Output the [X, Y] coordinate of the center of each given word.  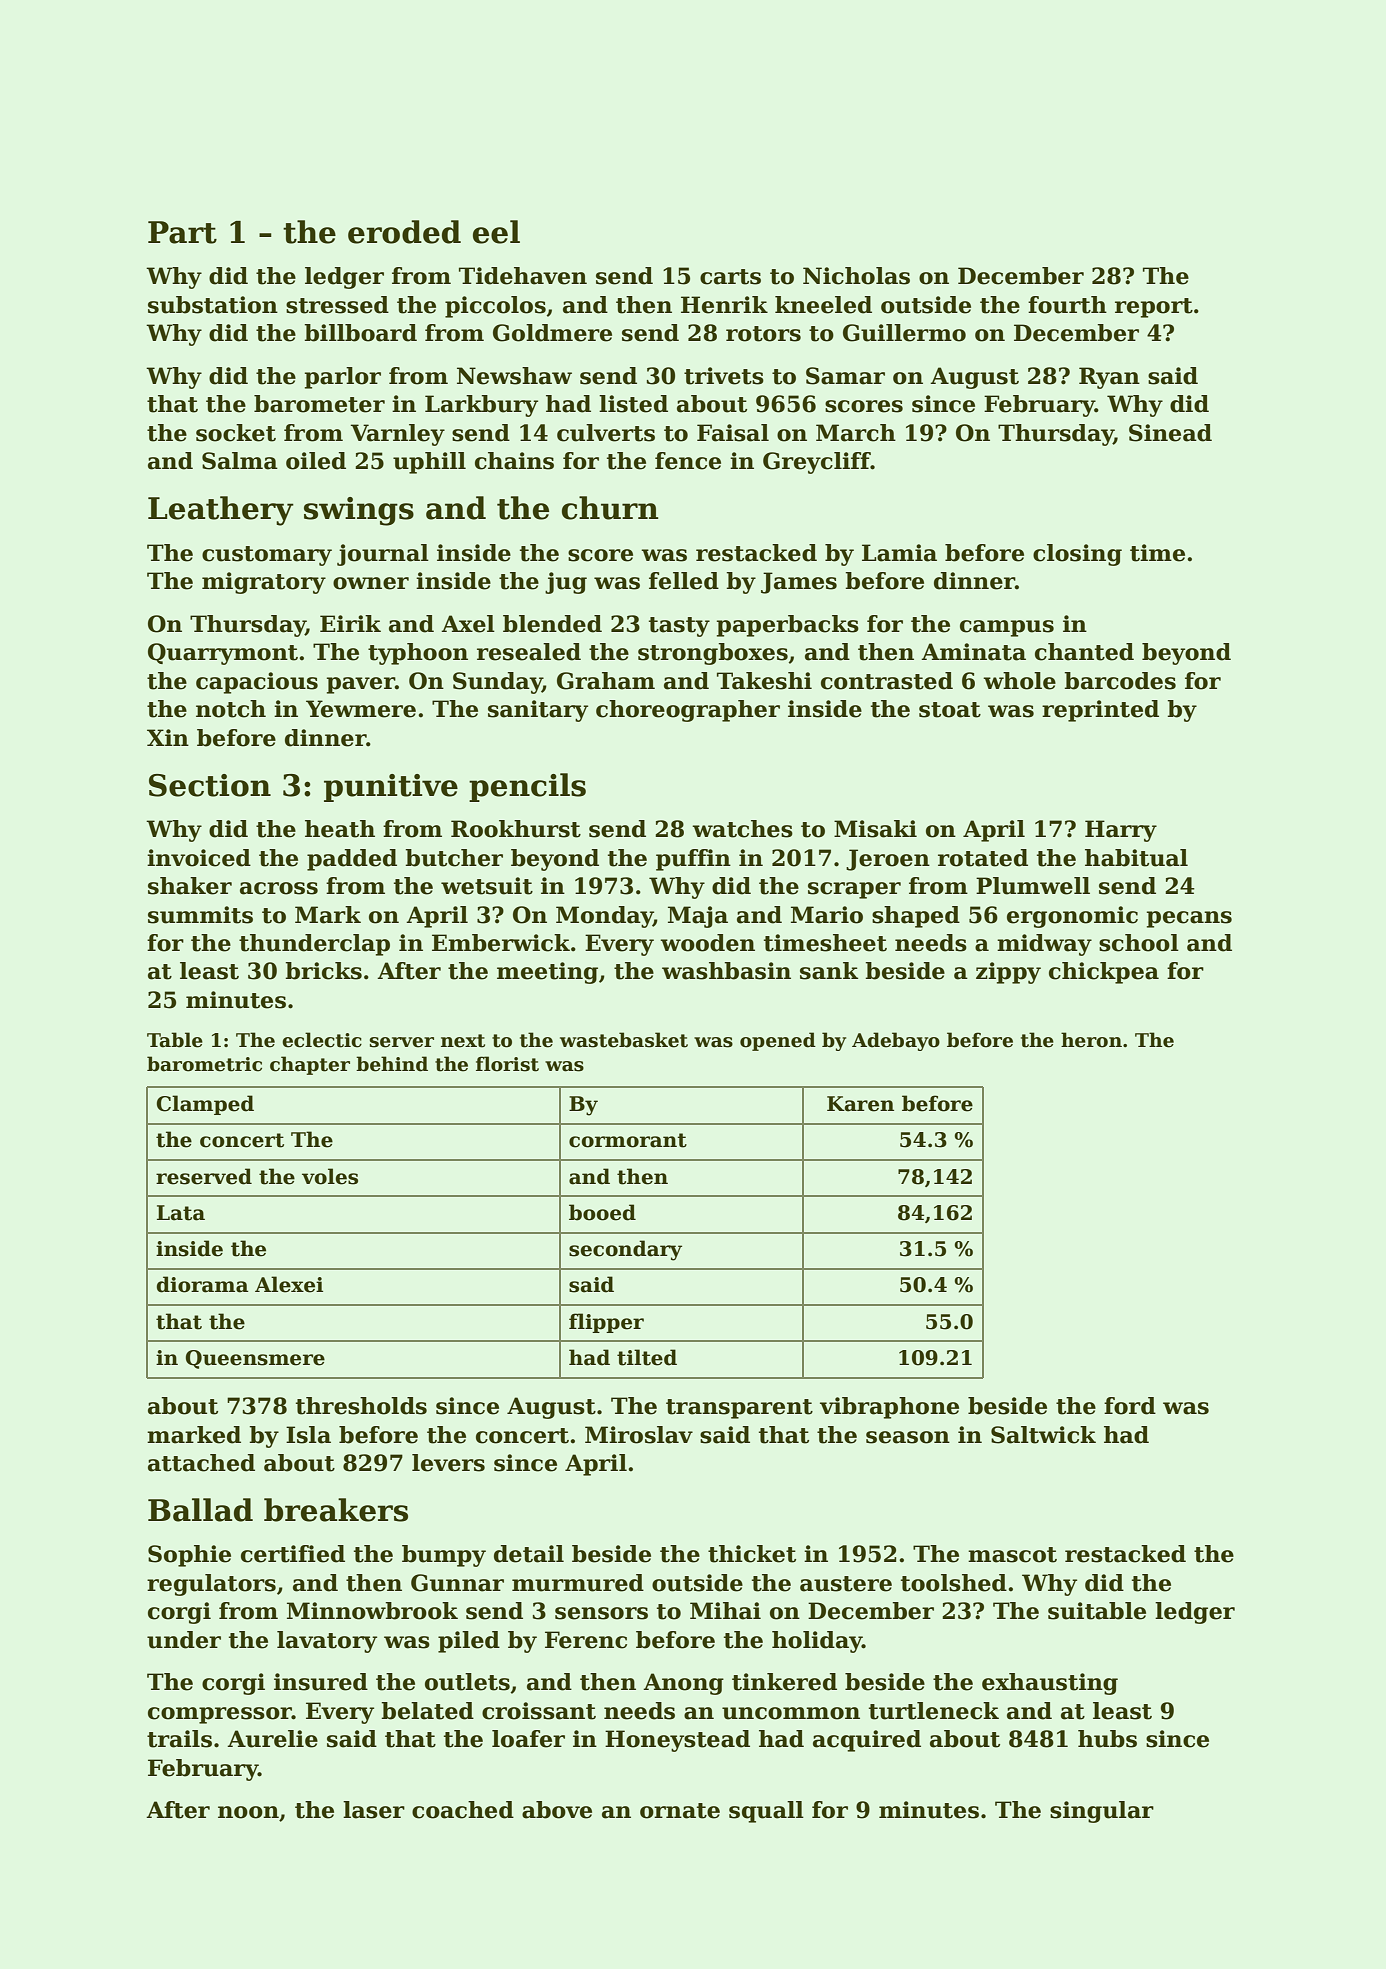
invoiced [199, 858]
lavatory [327, 1642]
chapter [310, 1065]
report [1154, 308]
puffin [693, 860]
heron [1091, 1040]
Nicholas [856, 276]
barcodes [1120, 681]
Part [182, 232]
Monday [604, 917]
